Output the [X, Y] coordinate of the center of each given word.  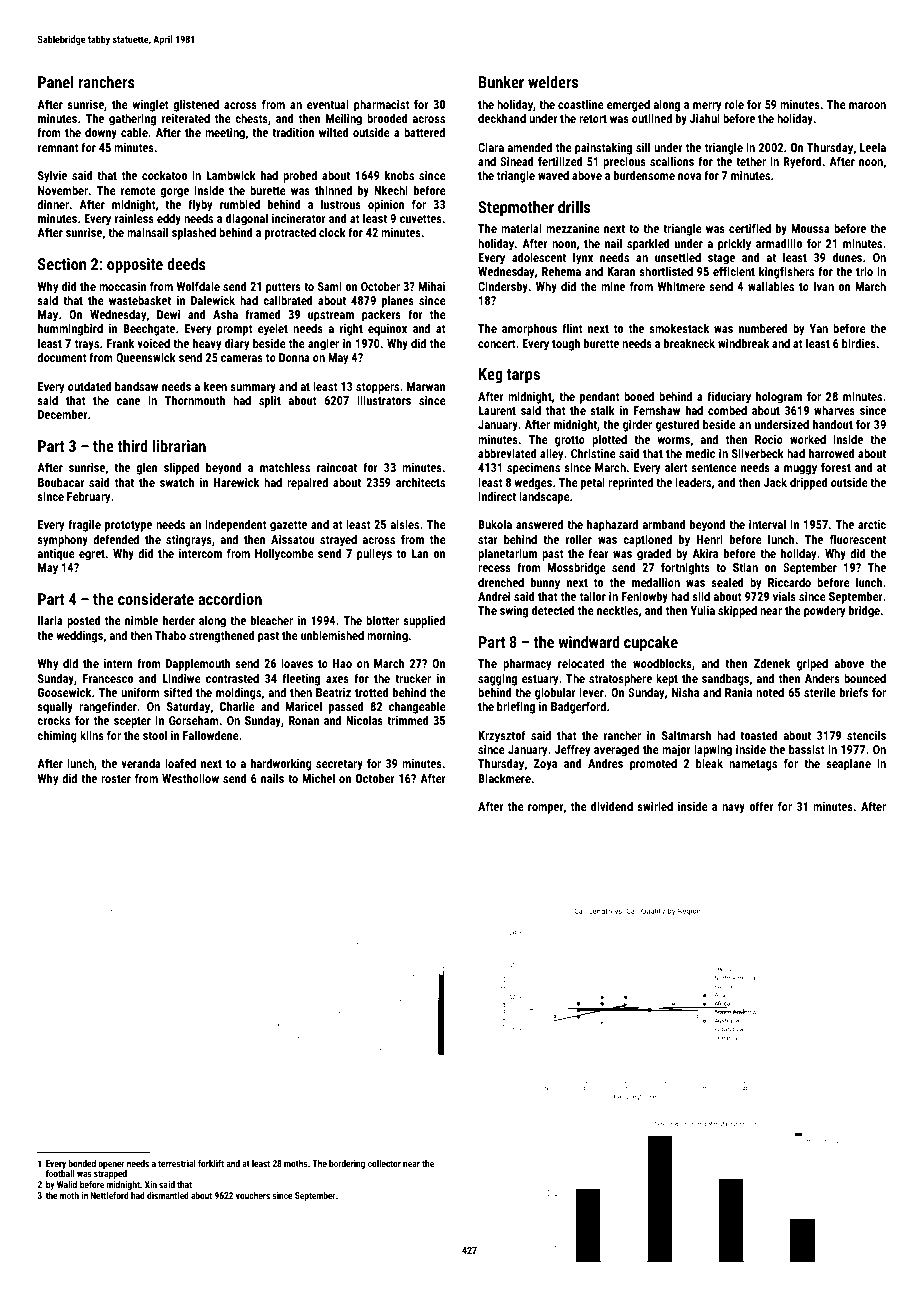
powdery [824, 611]
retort [593, 119]
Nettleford [110, 1195]
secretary [339, 765]
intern [118, 663]
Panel [55, 82]
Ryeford [802, 162]
